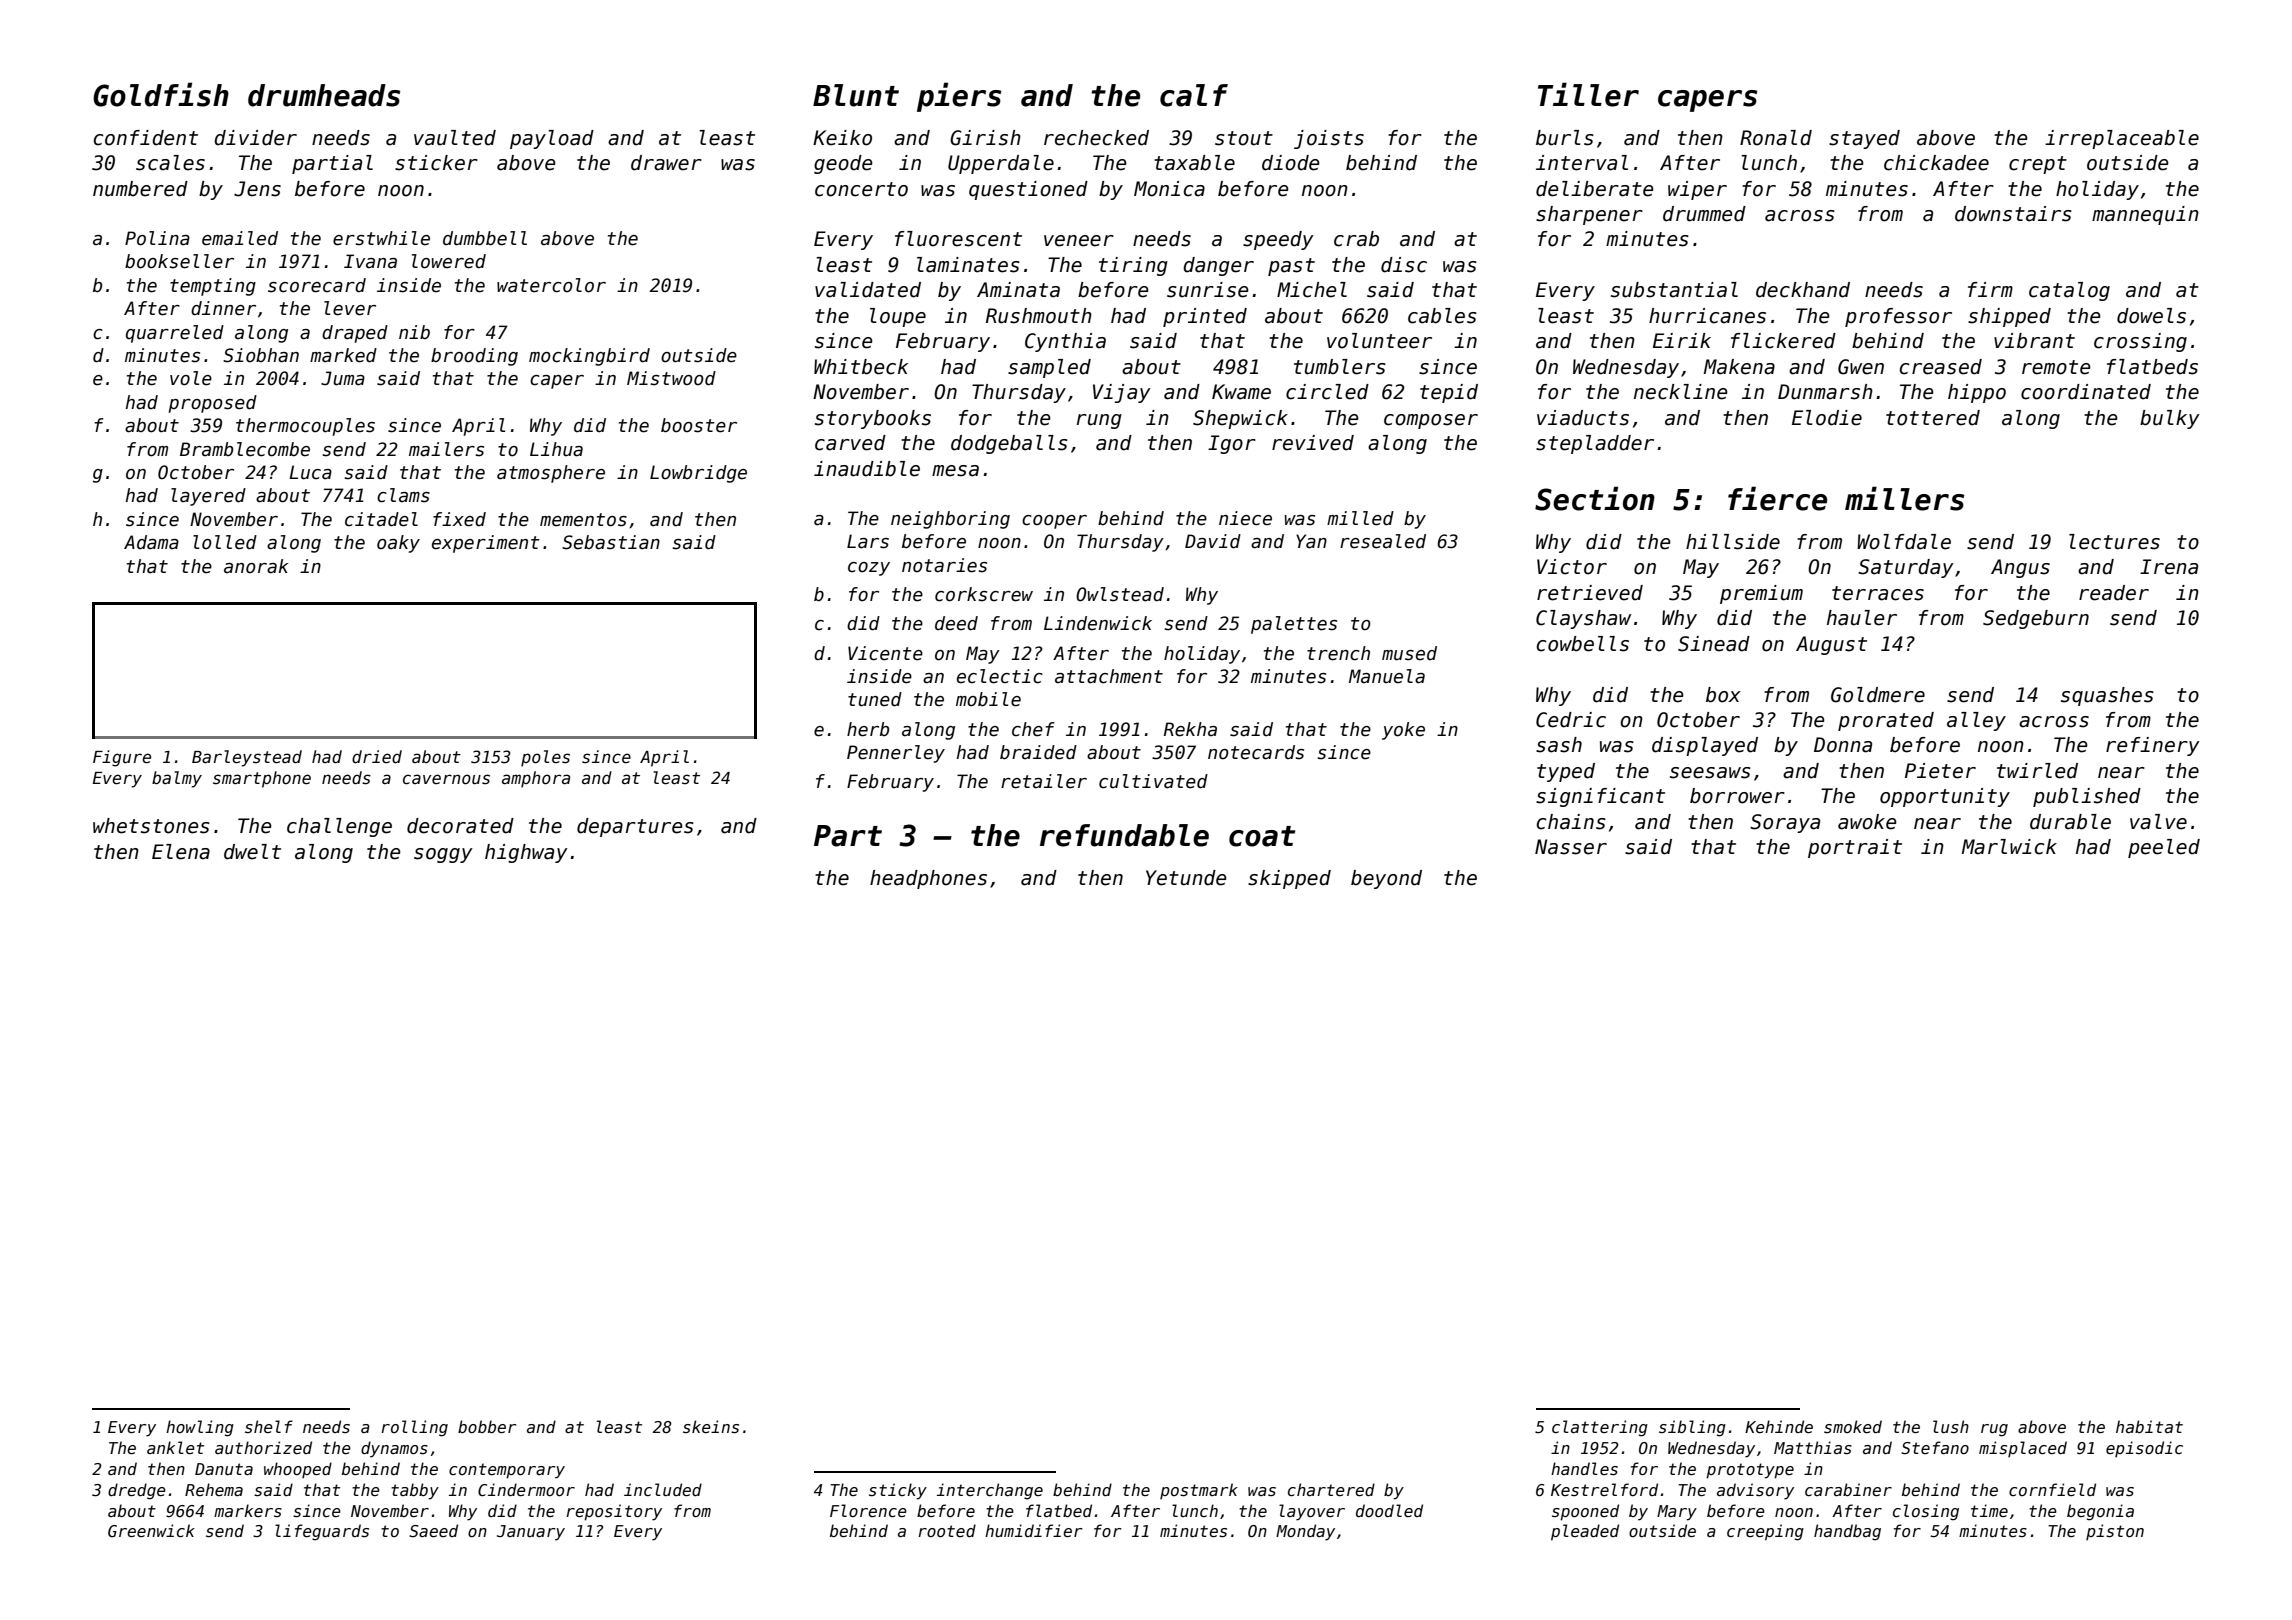 Image resolution: width=2292 pixels, height=1620 pixels. Describe the element at coordinates (2164, 848) in the page. I see `peeled` at that location.
